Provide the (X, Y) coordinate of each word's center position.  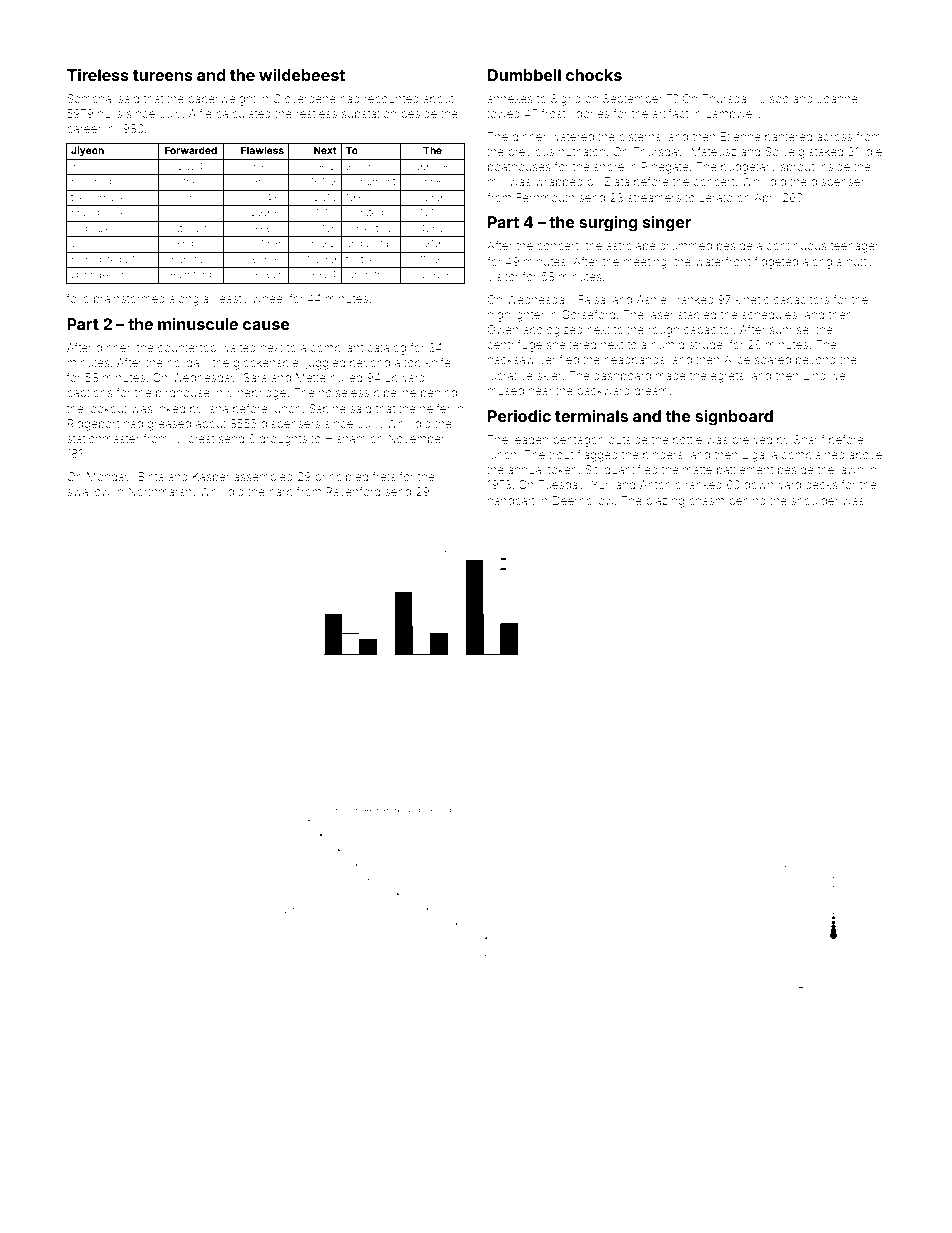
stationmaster (103, 438)
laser (661, 315)
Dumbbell (524, 75)
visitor (503, 276)
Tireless (98, 74)
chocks (594, 75)
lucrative (510, 375)
